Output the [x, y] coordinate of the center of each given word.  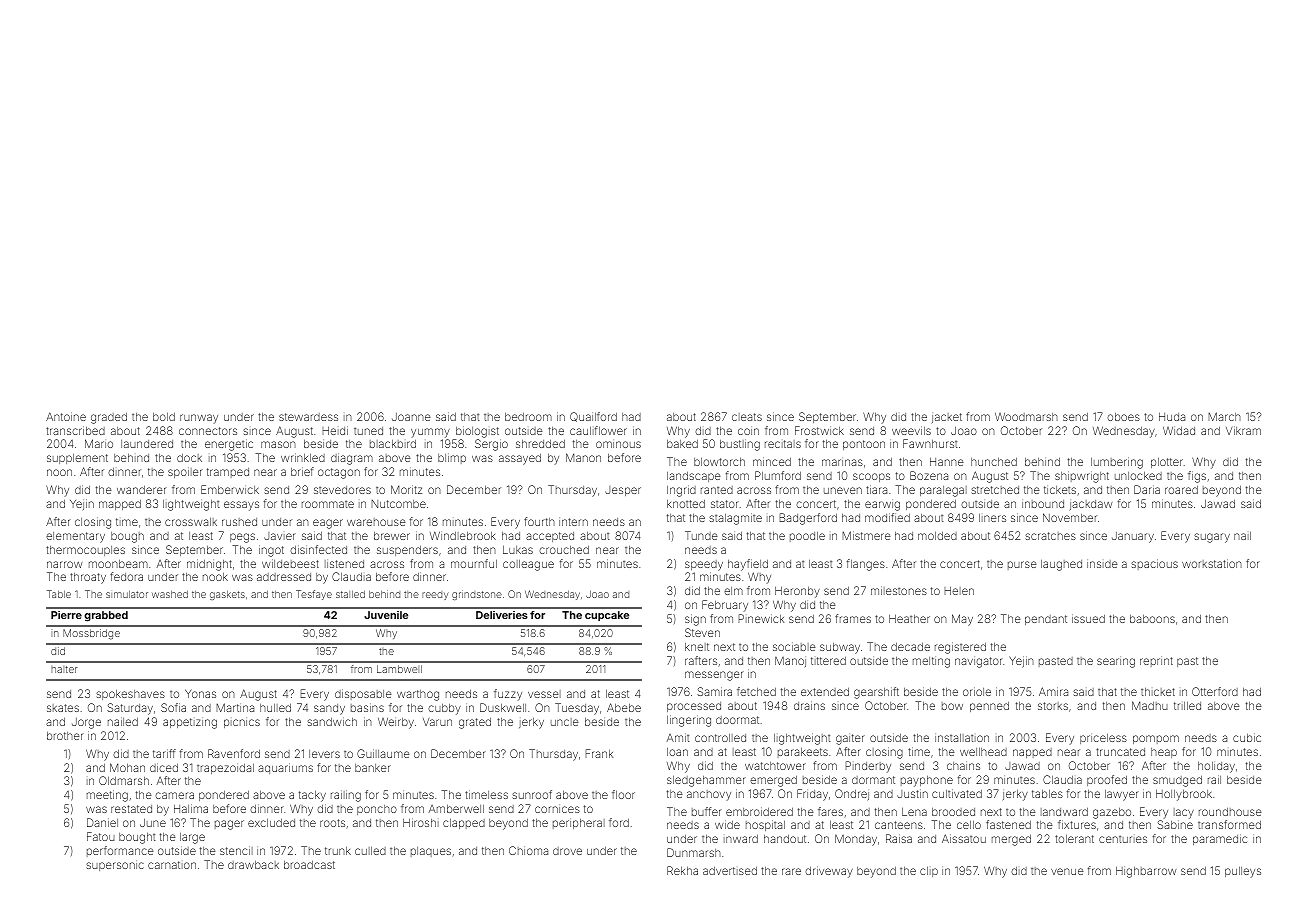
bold [164, 417]
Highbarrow [1146, 872]
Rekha [682, 870]
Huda [1172, 417]
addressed [284, 577]
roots [332, 823]
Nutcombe [398, 504]
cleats [747, 417]
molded [937, 536]
